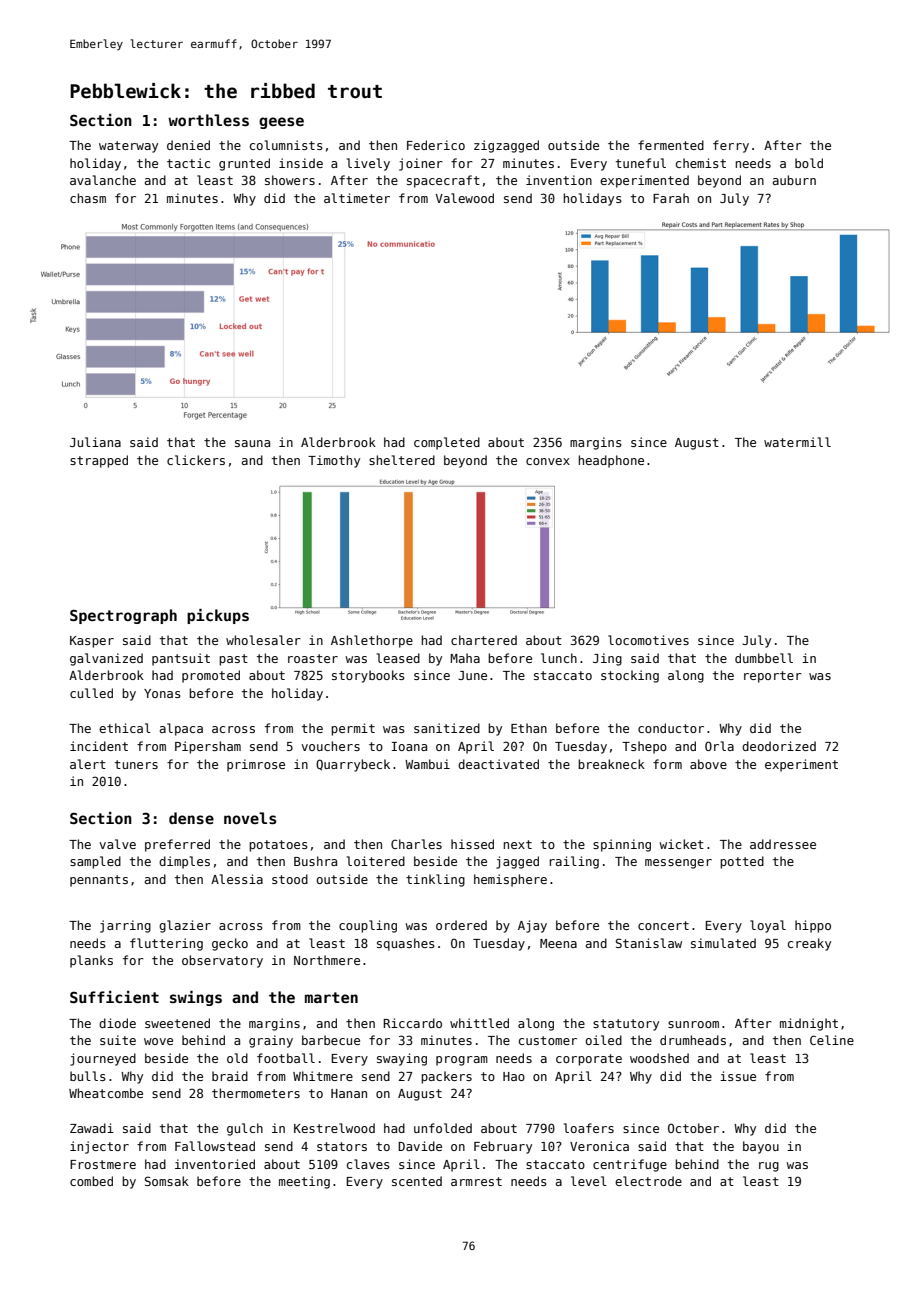 The image size is (924, 1308). I want to click on completed, so click(447, 443).
